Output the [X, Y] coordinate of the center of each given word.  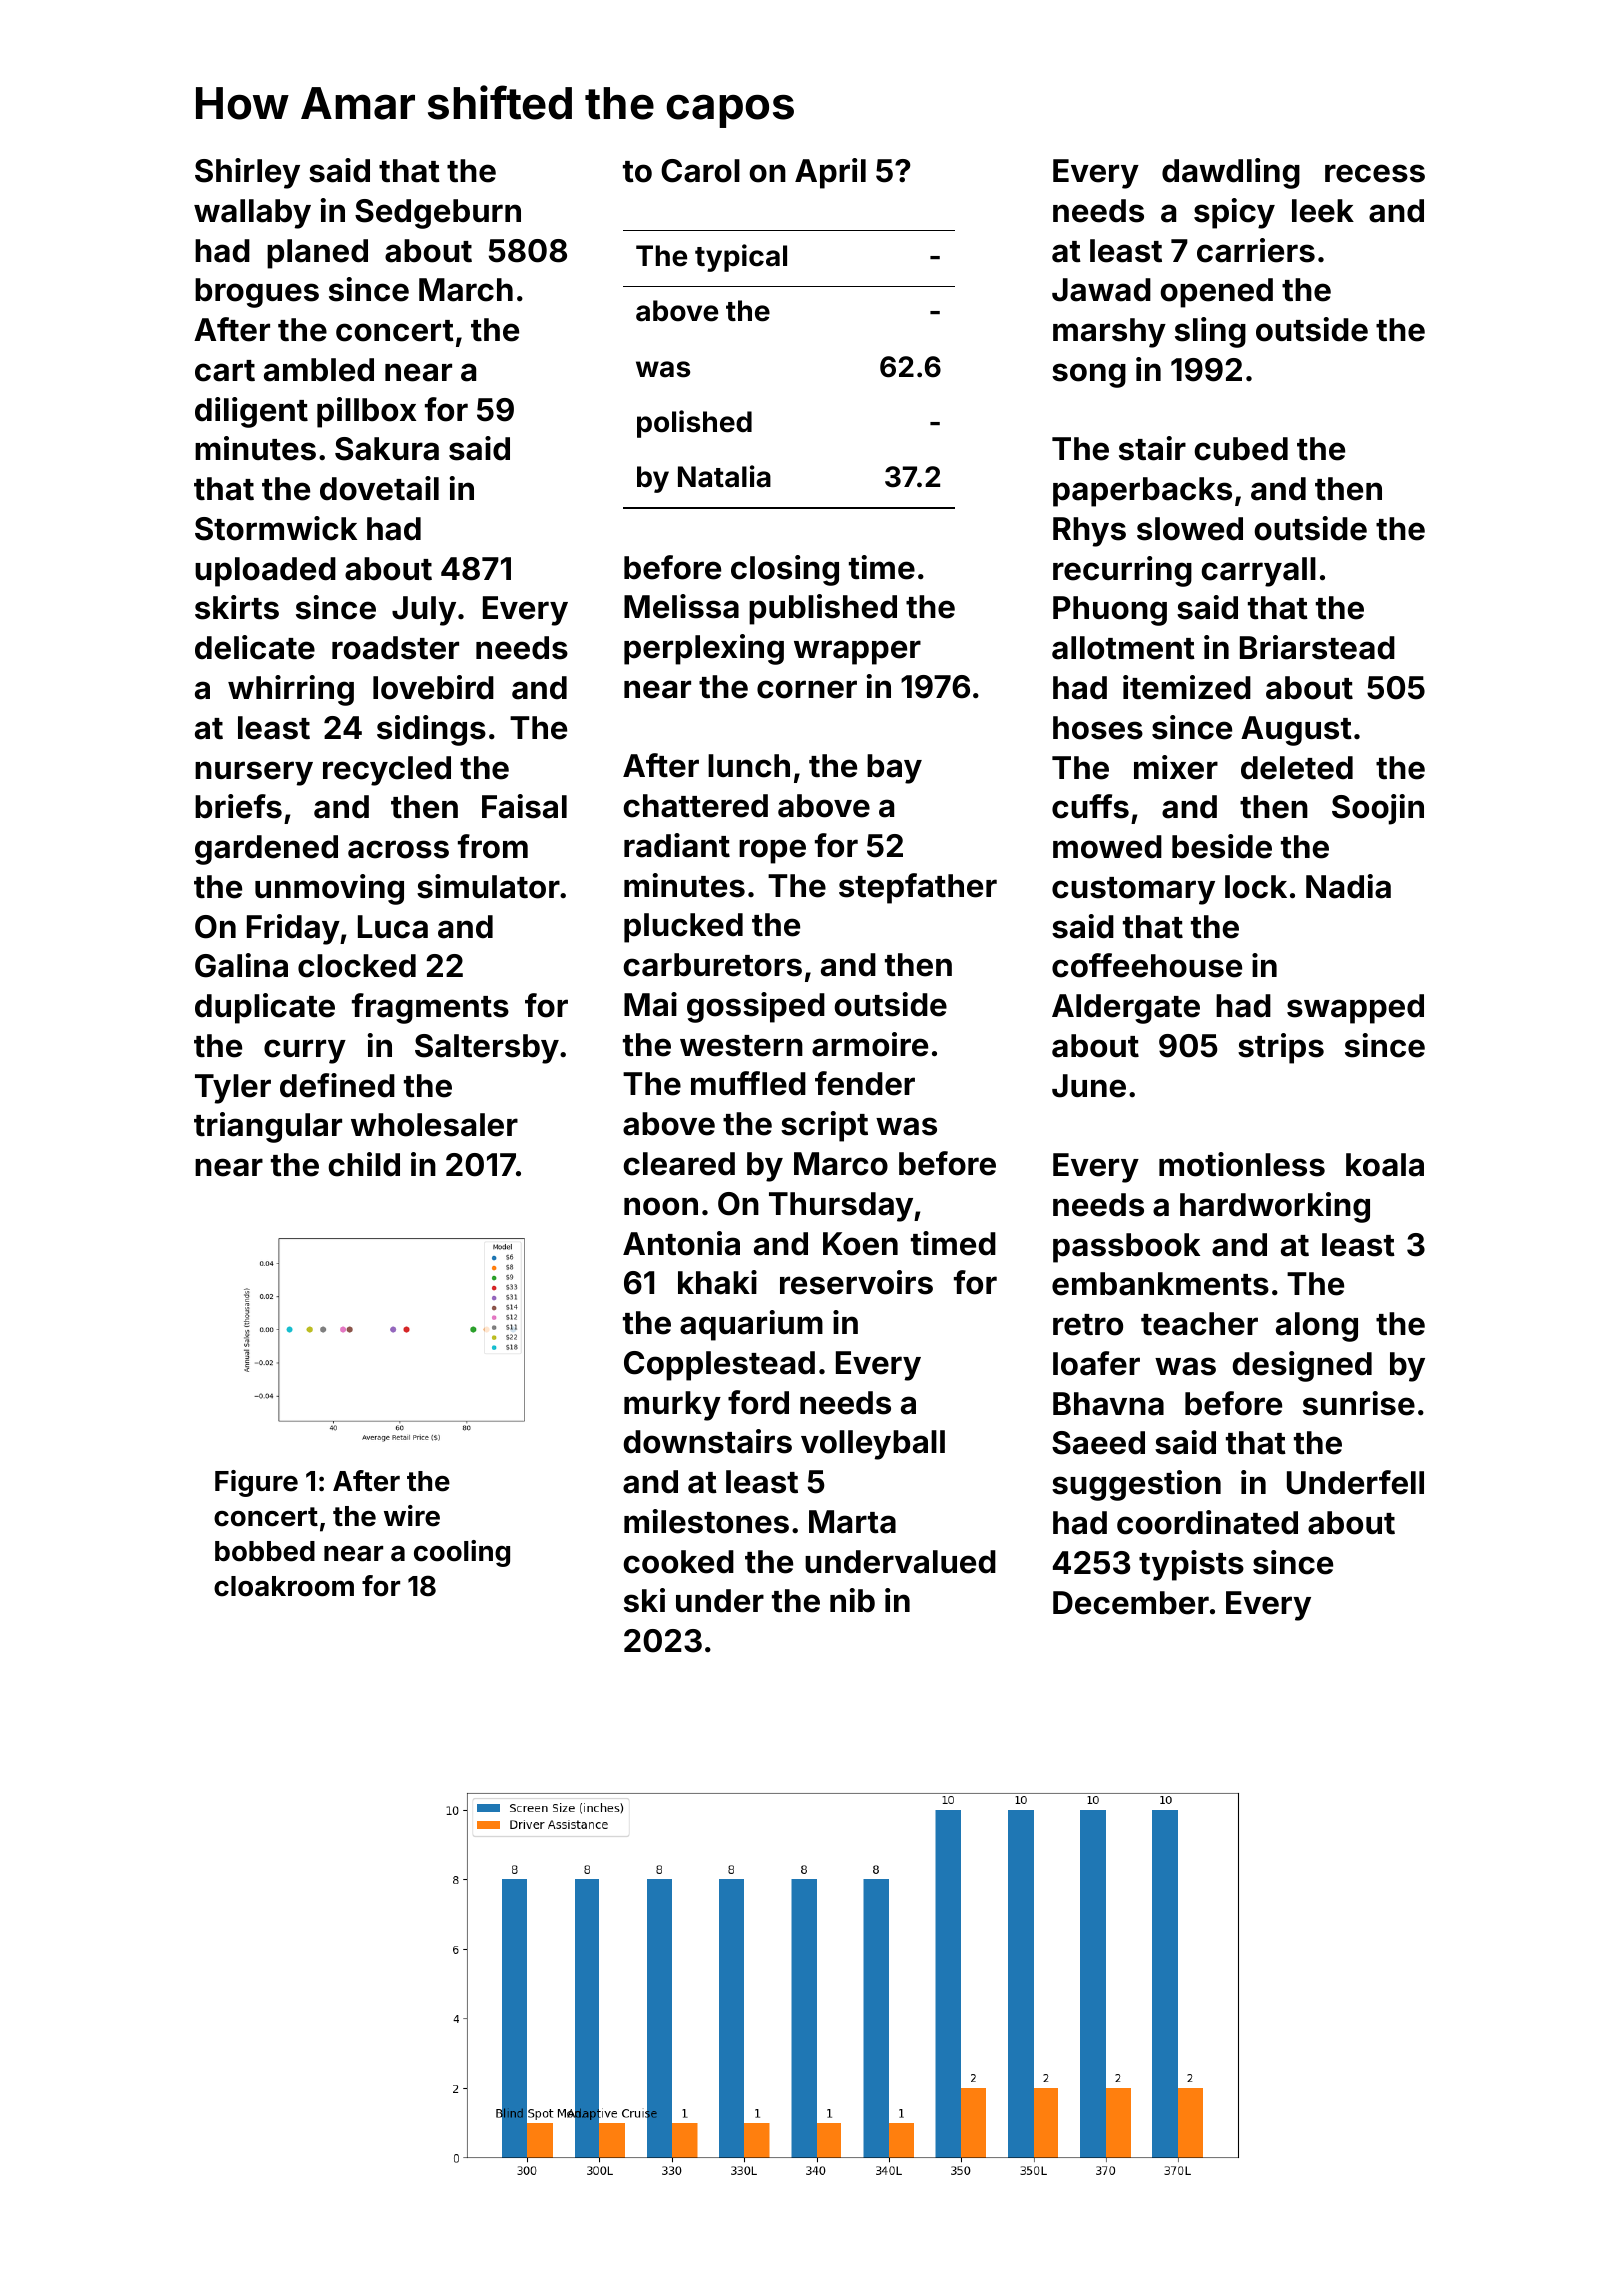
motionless [1242, 1164]
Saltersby [487, 1049]
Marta [852, 1522]
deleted [1297, 768]
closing [785, 570]
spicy [1234, 213]
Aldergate [1126, 1009]
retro [1088, 1325]
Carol [700, 171]
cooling [462, 1553]
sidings [431, 730]
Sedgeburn [438, 214]
